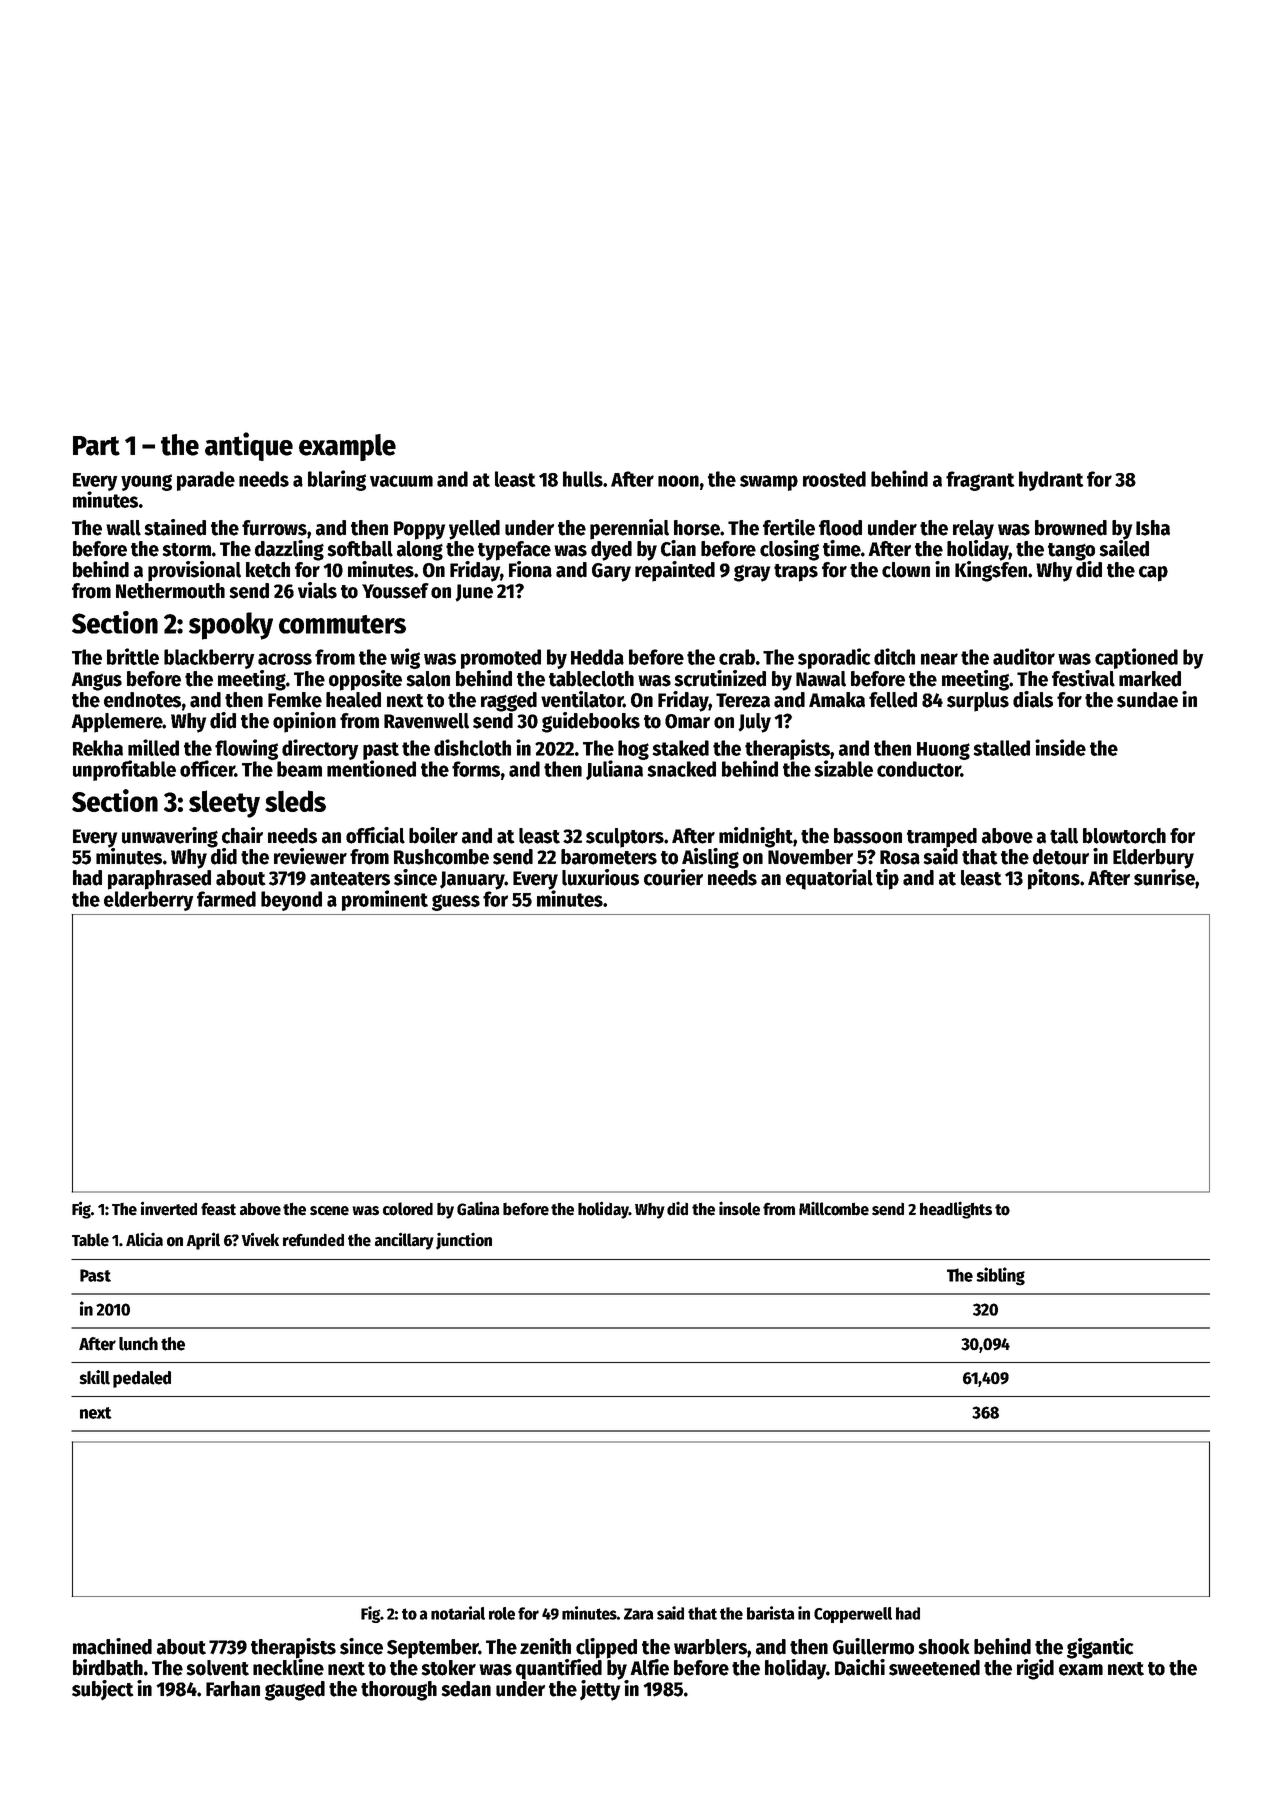 This screenshot has height=1813, width=1282. I want to click on role, so click(502, 1613).
